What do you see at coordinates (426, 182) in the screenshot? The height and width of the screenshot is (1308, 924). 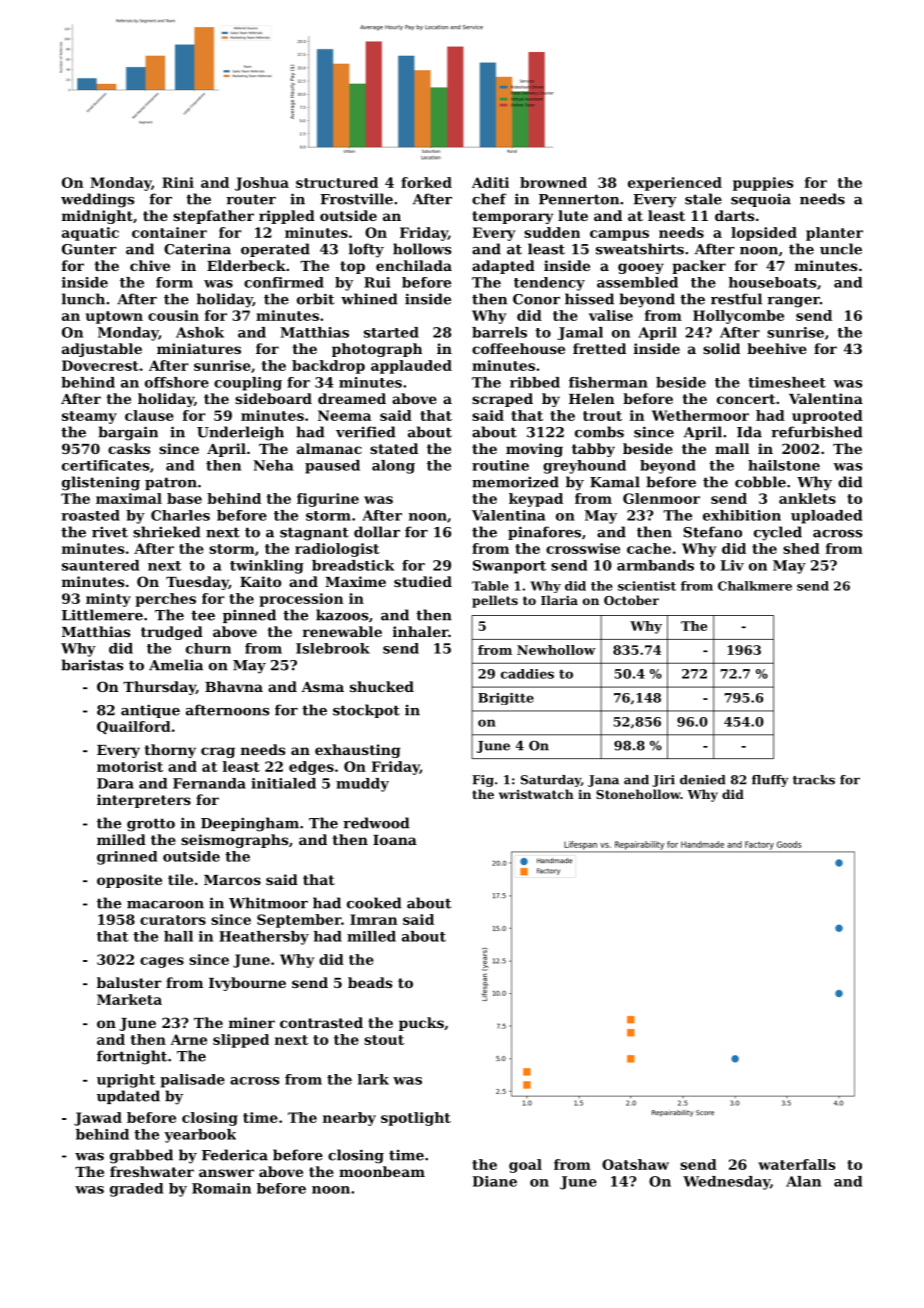 I see `forked` at bounding box center [426, 182].
